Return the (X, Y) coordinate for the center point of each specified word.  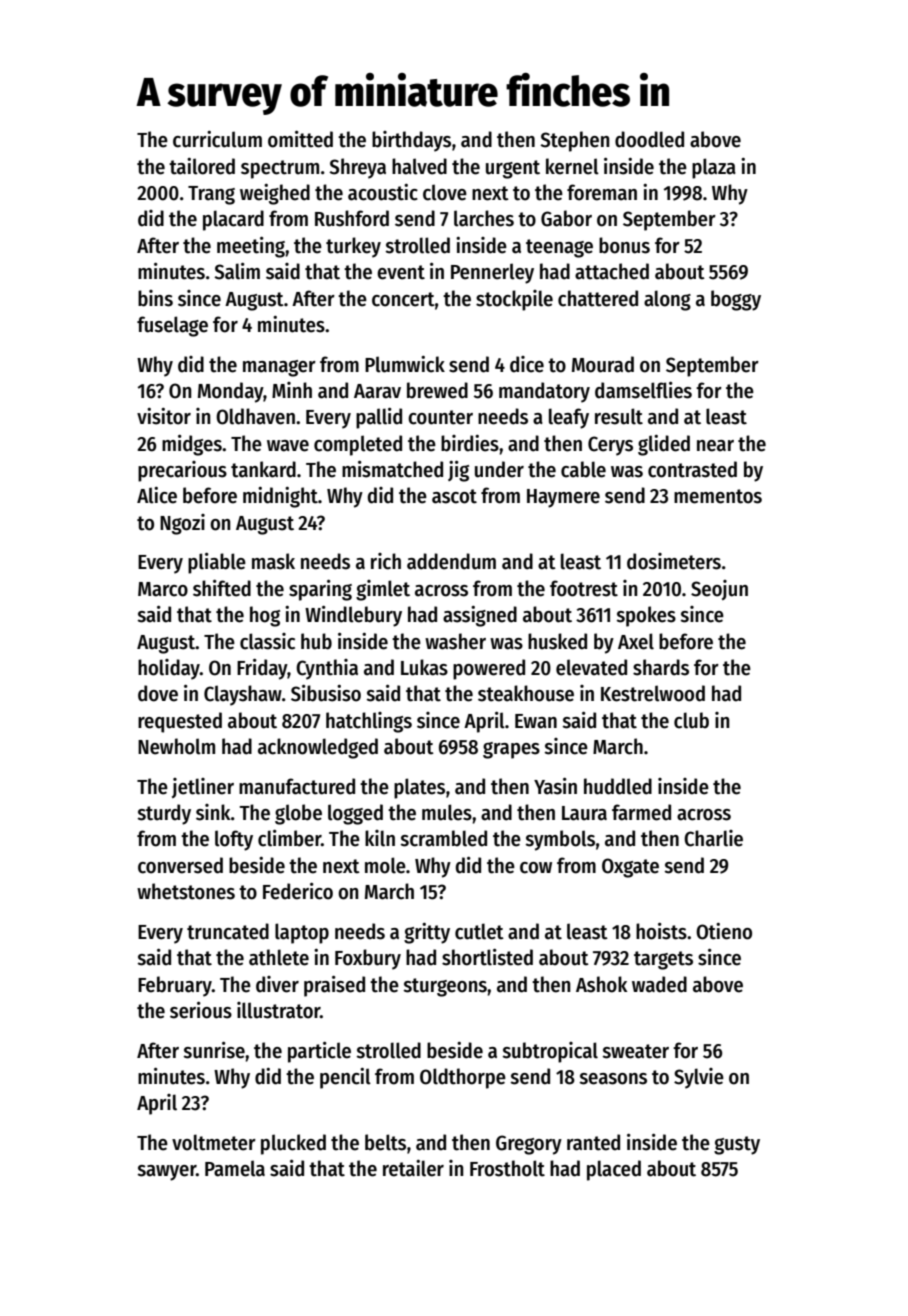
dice (527, 364)
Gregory (529, 1145)
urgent (513, 169)
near (715, 446)
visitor (164, 416)
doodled (649, 139)
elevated (591, 667)
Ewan (536, 721)
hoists (661, 931)
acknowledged (318, 748)
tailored (202, 166)
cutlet (479, 931)
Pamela (235, 1168)
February (175, 986)
